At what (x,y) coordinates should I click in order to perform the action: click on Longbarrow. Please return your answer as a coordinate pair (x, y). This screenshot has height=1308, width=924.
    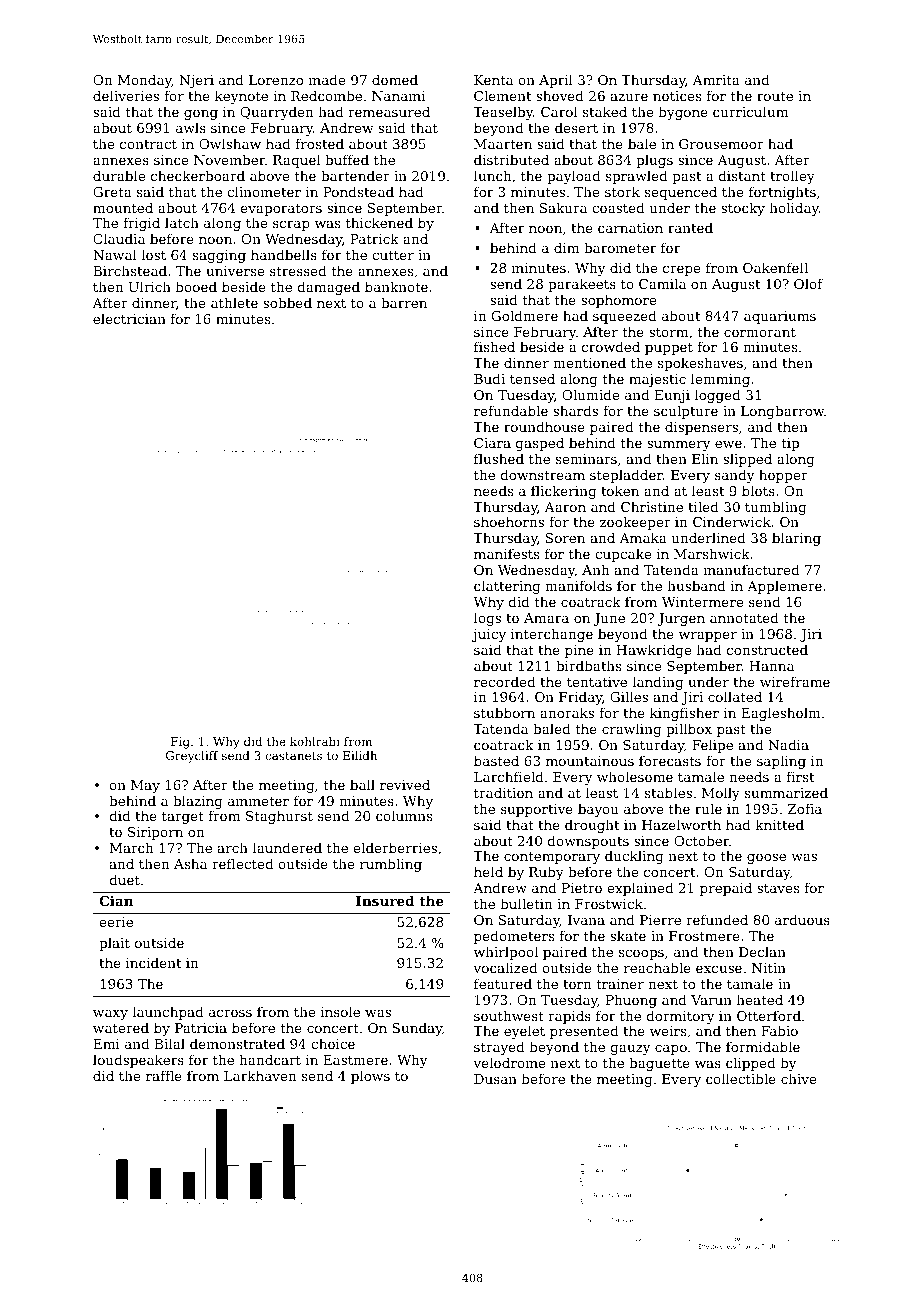
    Looking at the image, I should click on (782, 412).
